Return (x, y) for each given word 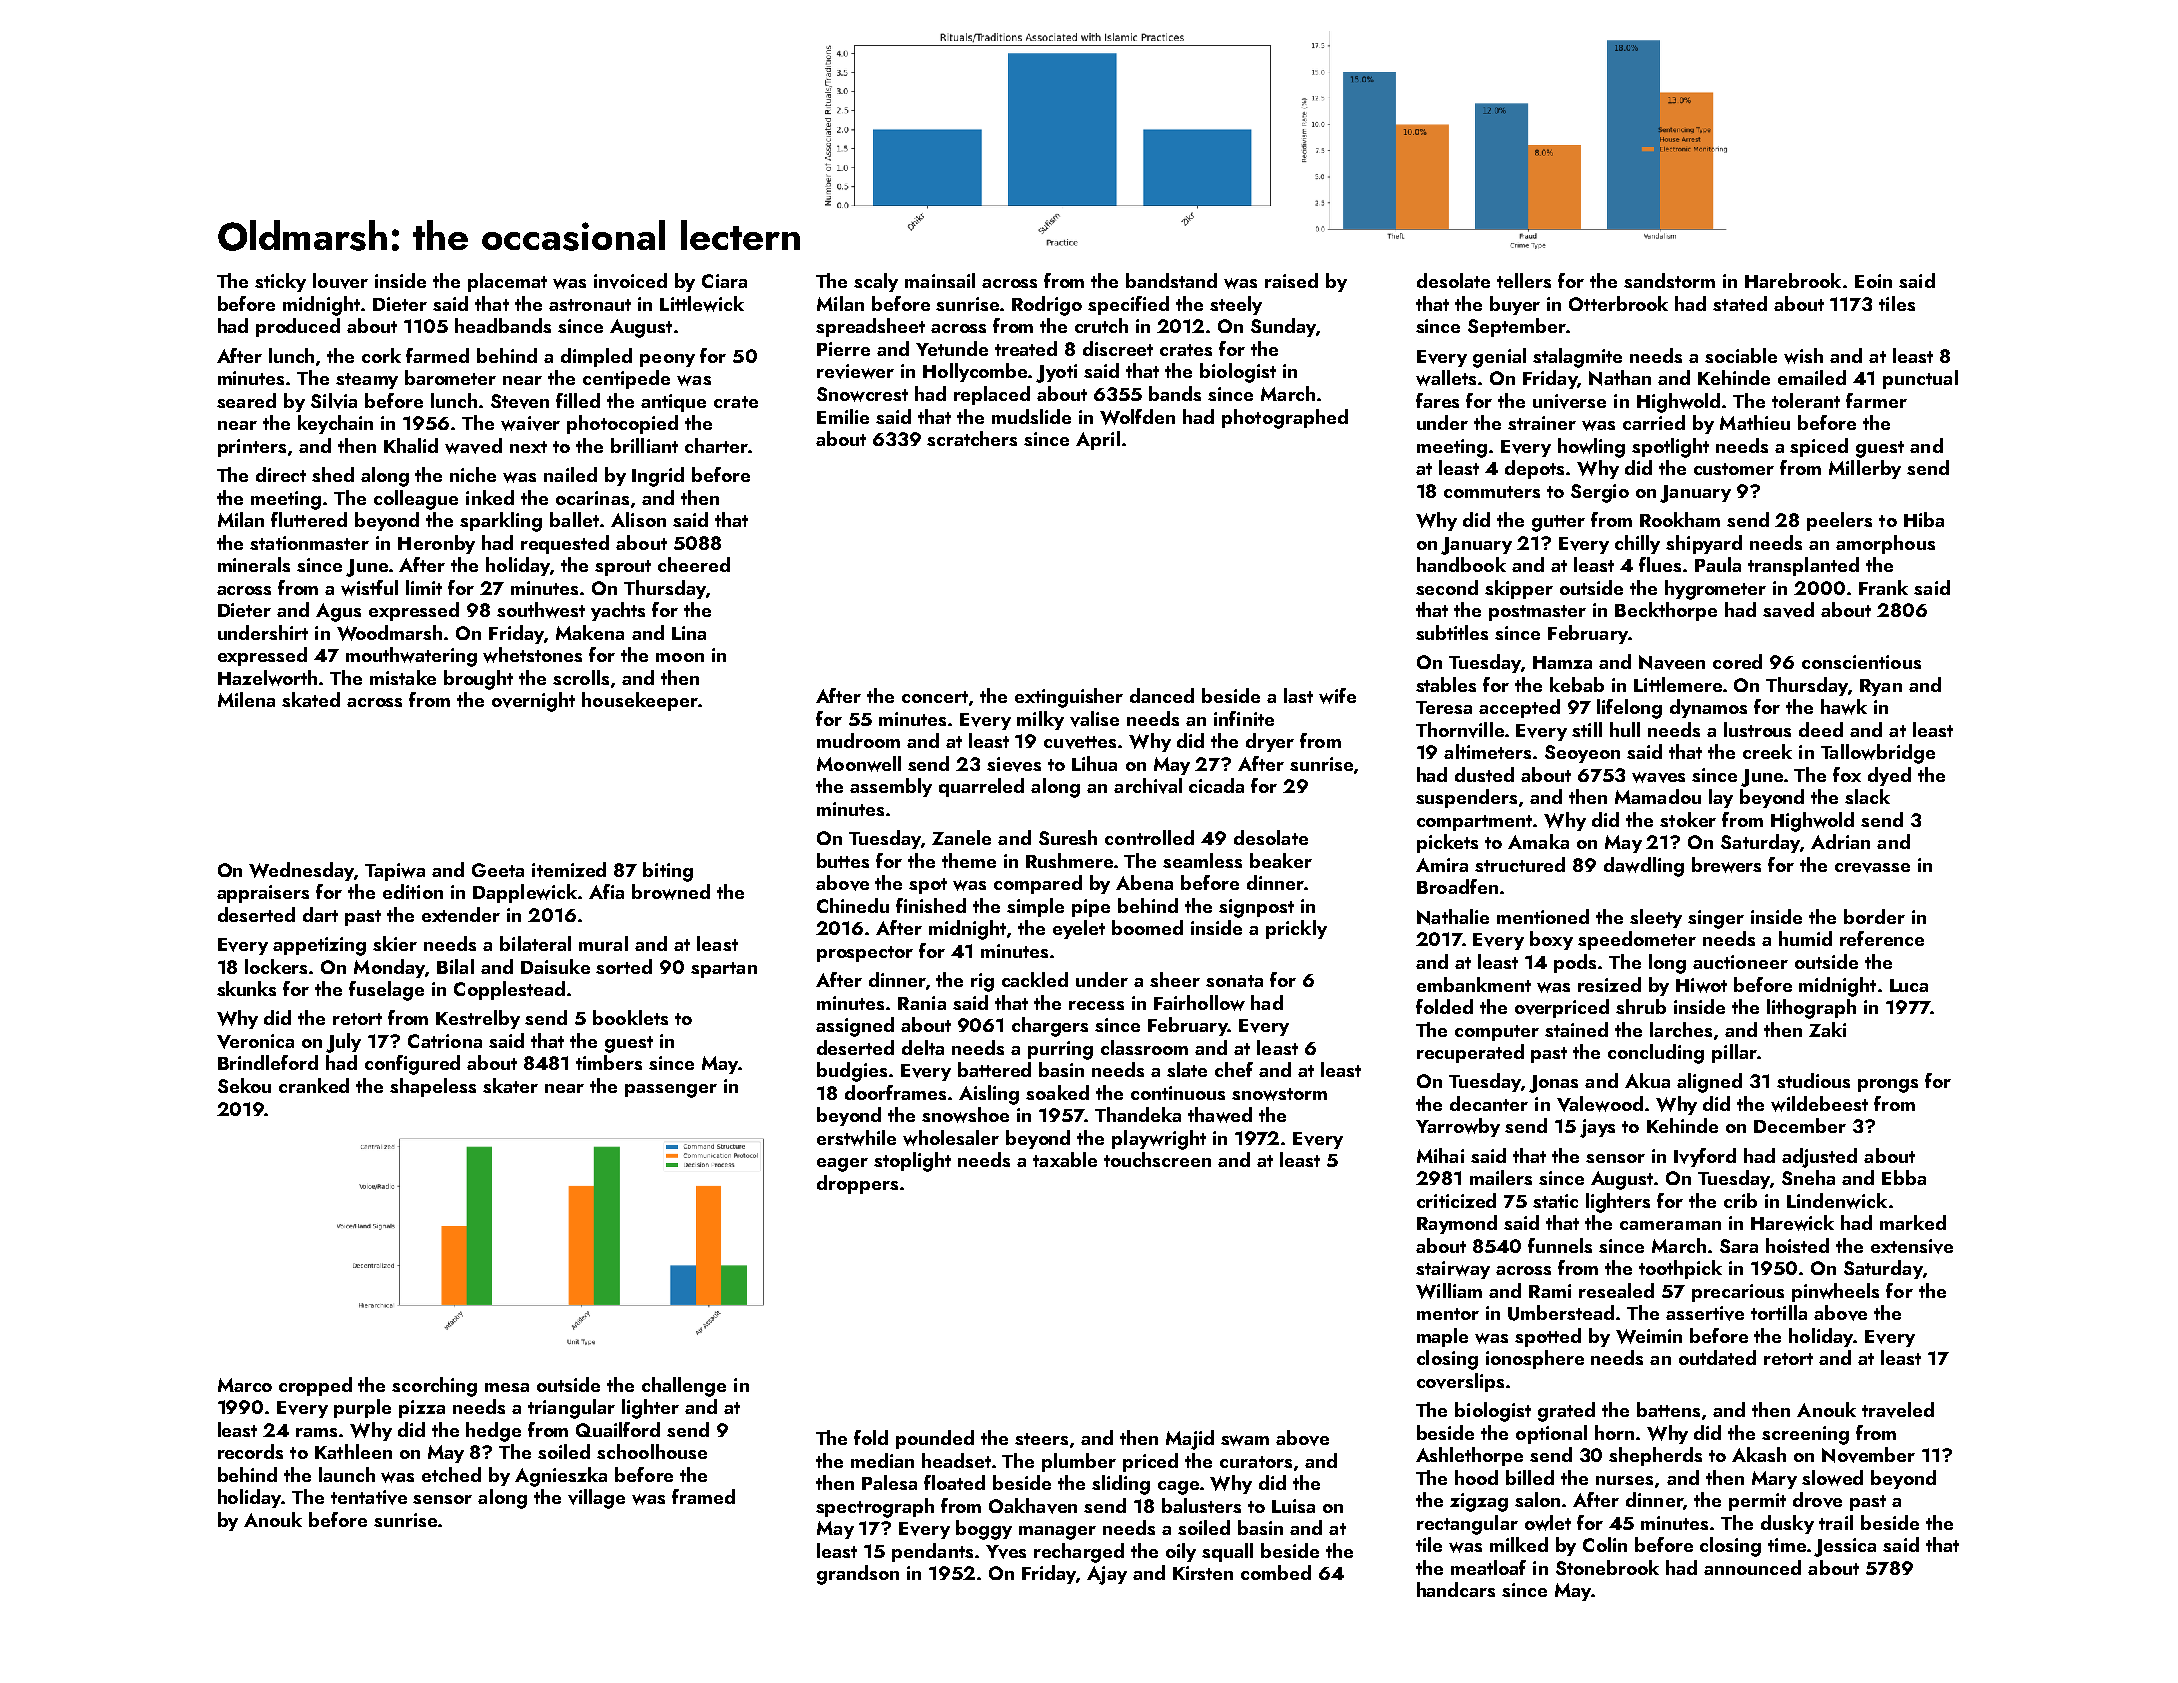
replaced (992, 395)
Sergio (1600, 493)
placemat (507, 282)
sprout (623, 568)
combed (1276, 1572)
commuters (1492, 492)
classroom (1144, 1047)
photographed (1285, 419)
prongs (1888, 1086)
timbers (609, 1062)
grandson (858, 1575)
